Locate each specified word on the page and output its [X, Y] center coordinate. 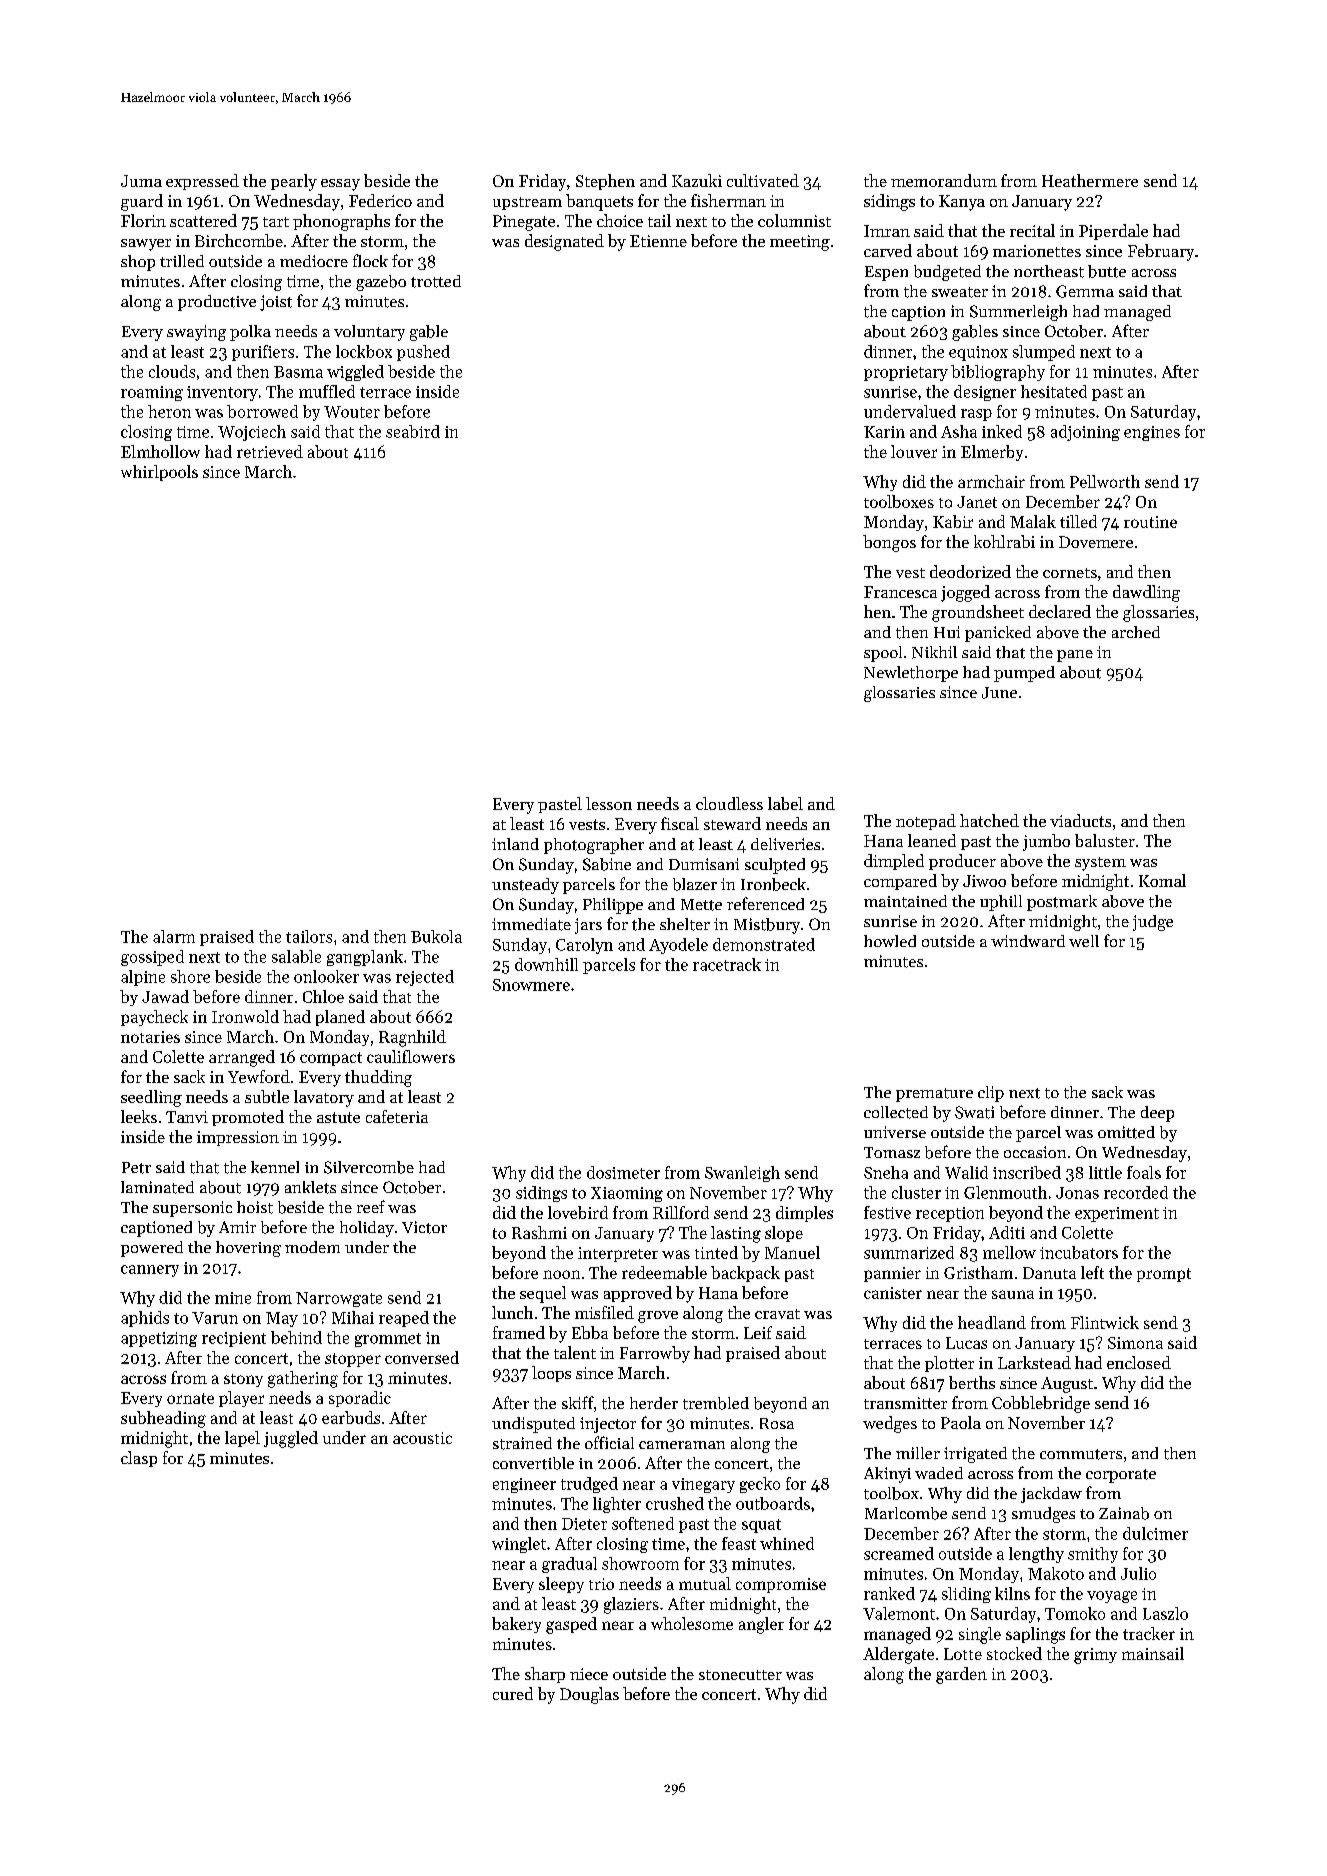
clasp [139, 1459]
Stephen [605, 182]
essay [340, 185]
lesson [609, 803]
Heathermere [1090, 180]
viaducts [1080, 820]
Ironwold [245, 1016]
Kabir [953, 521]
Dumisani [704, 864]
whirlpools [159, 473]
